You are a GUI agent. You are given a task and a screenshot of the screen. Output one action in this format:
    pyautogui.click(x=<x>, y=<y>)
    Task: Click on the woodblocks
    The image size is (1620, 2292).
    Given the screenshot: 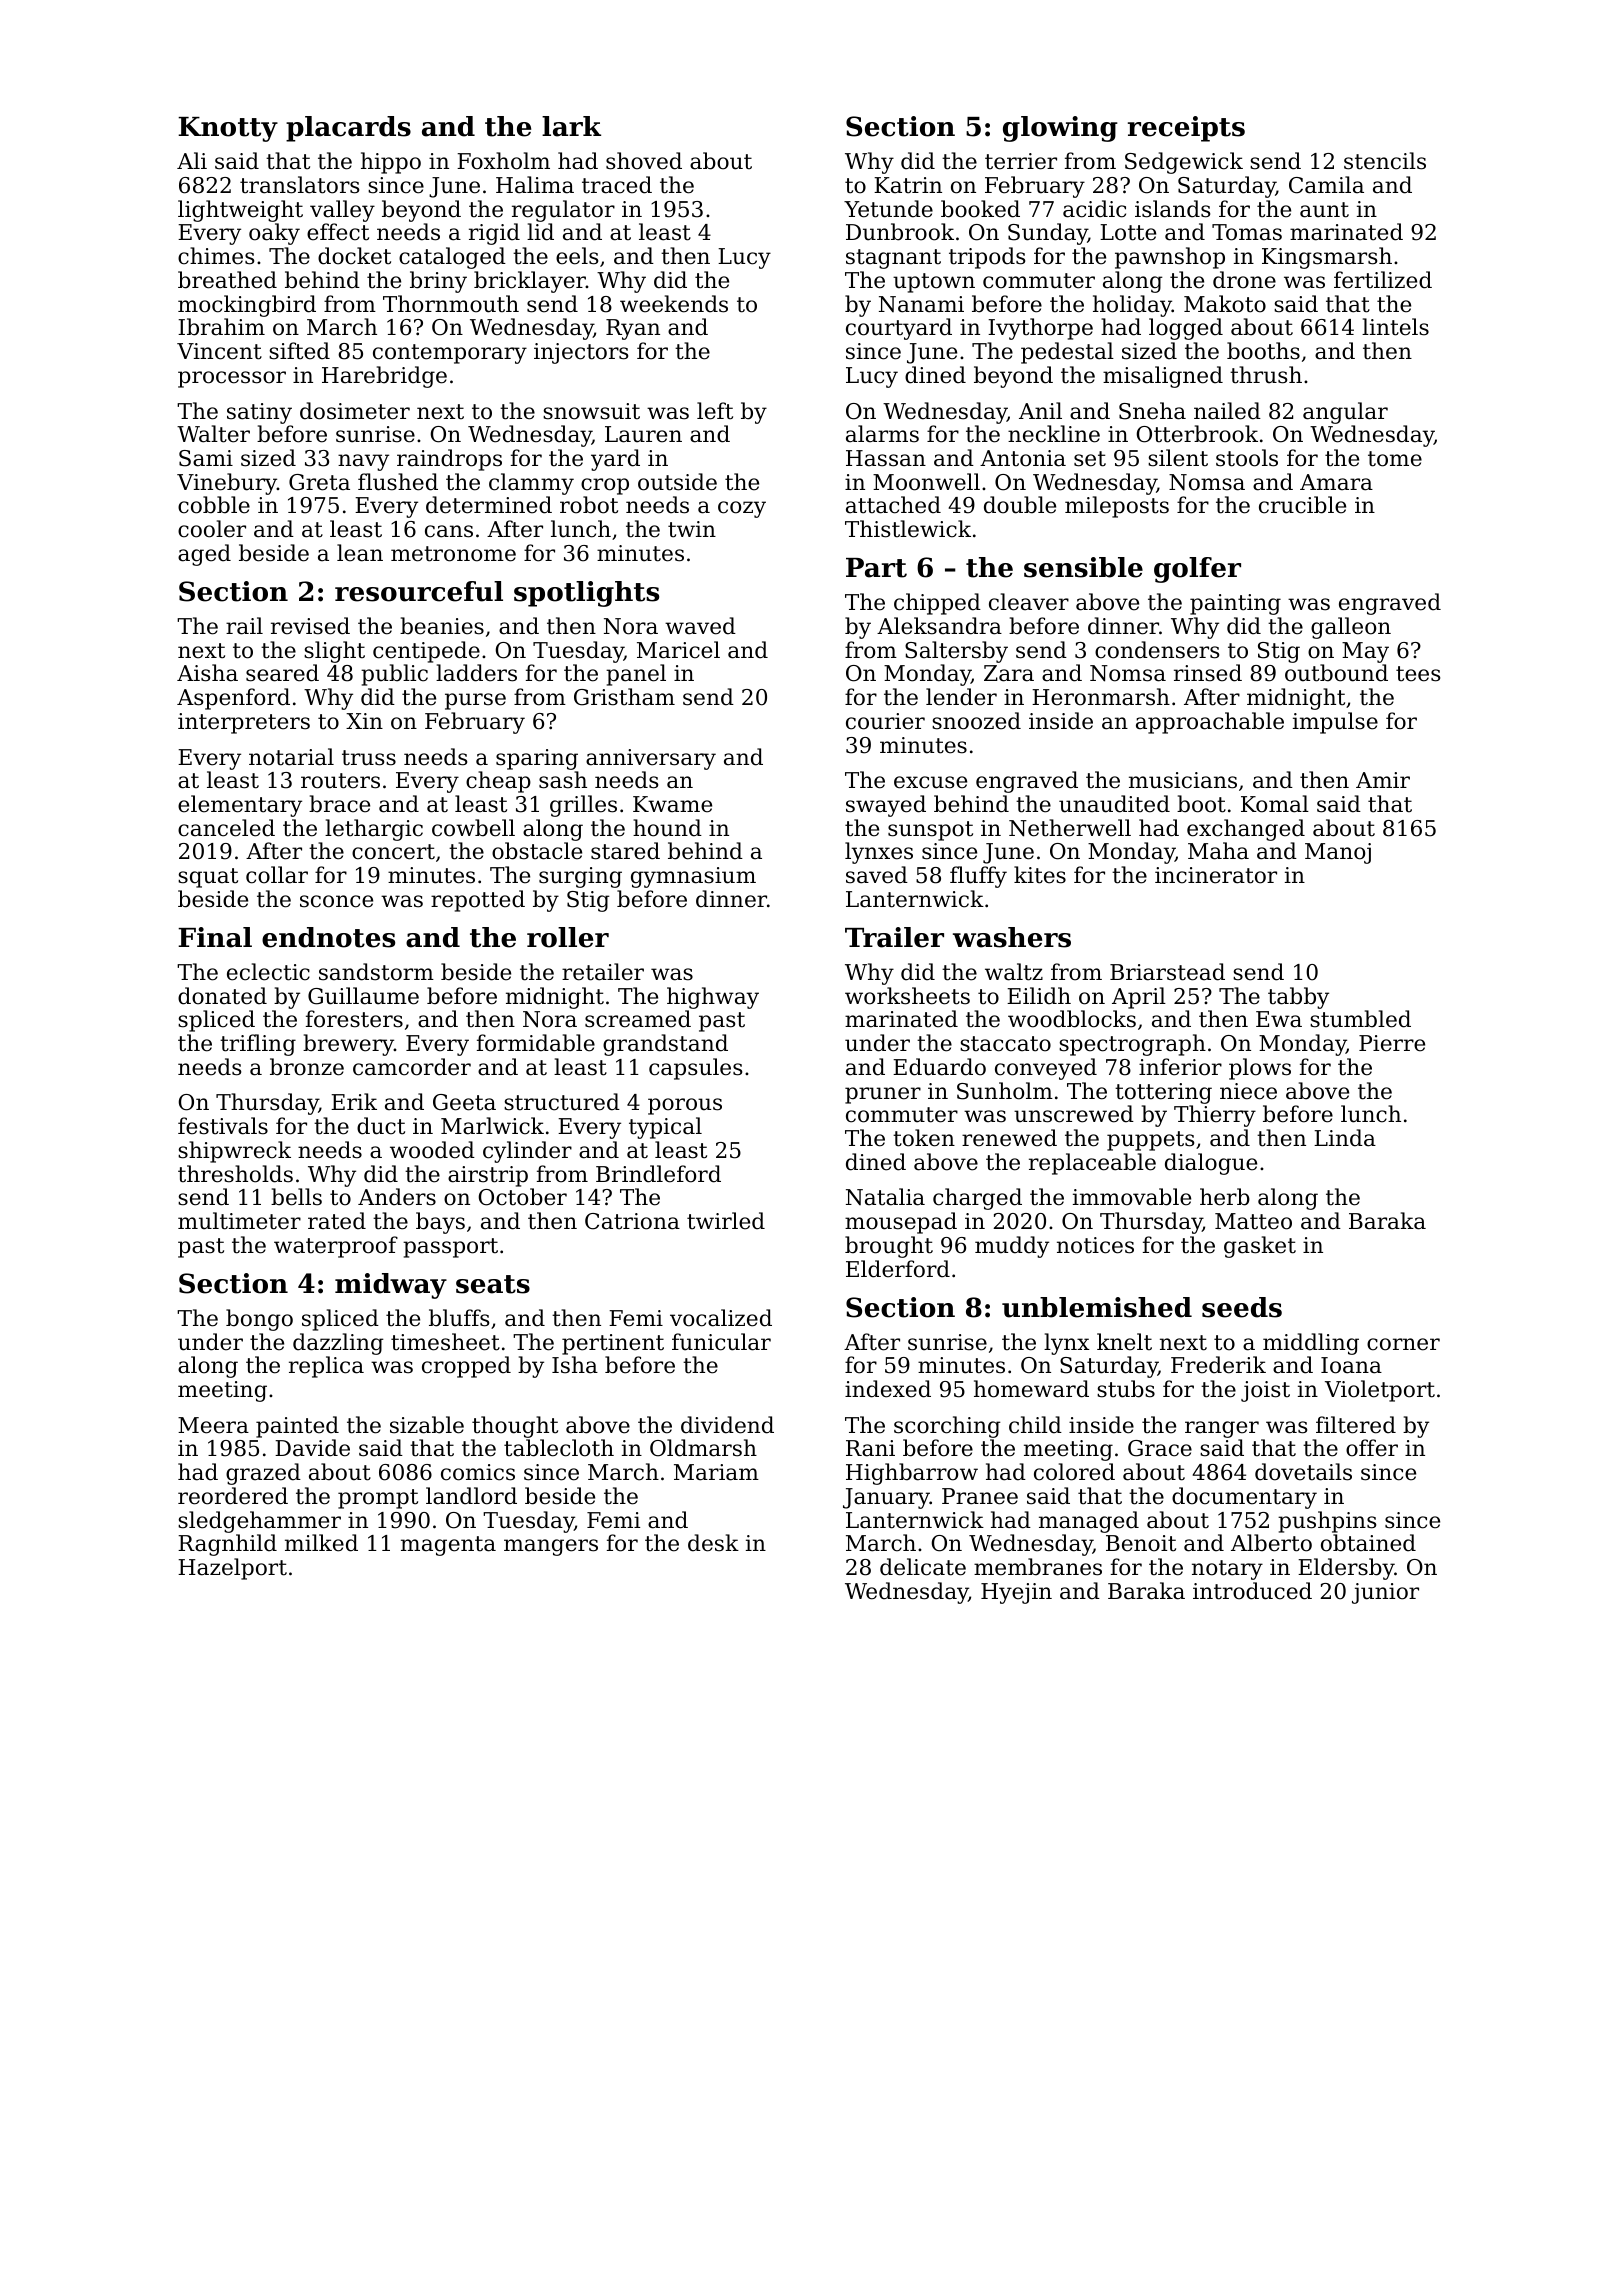 What is the action you would take?
    pyautogui.click(x=1072, y=1019)
